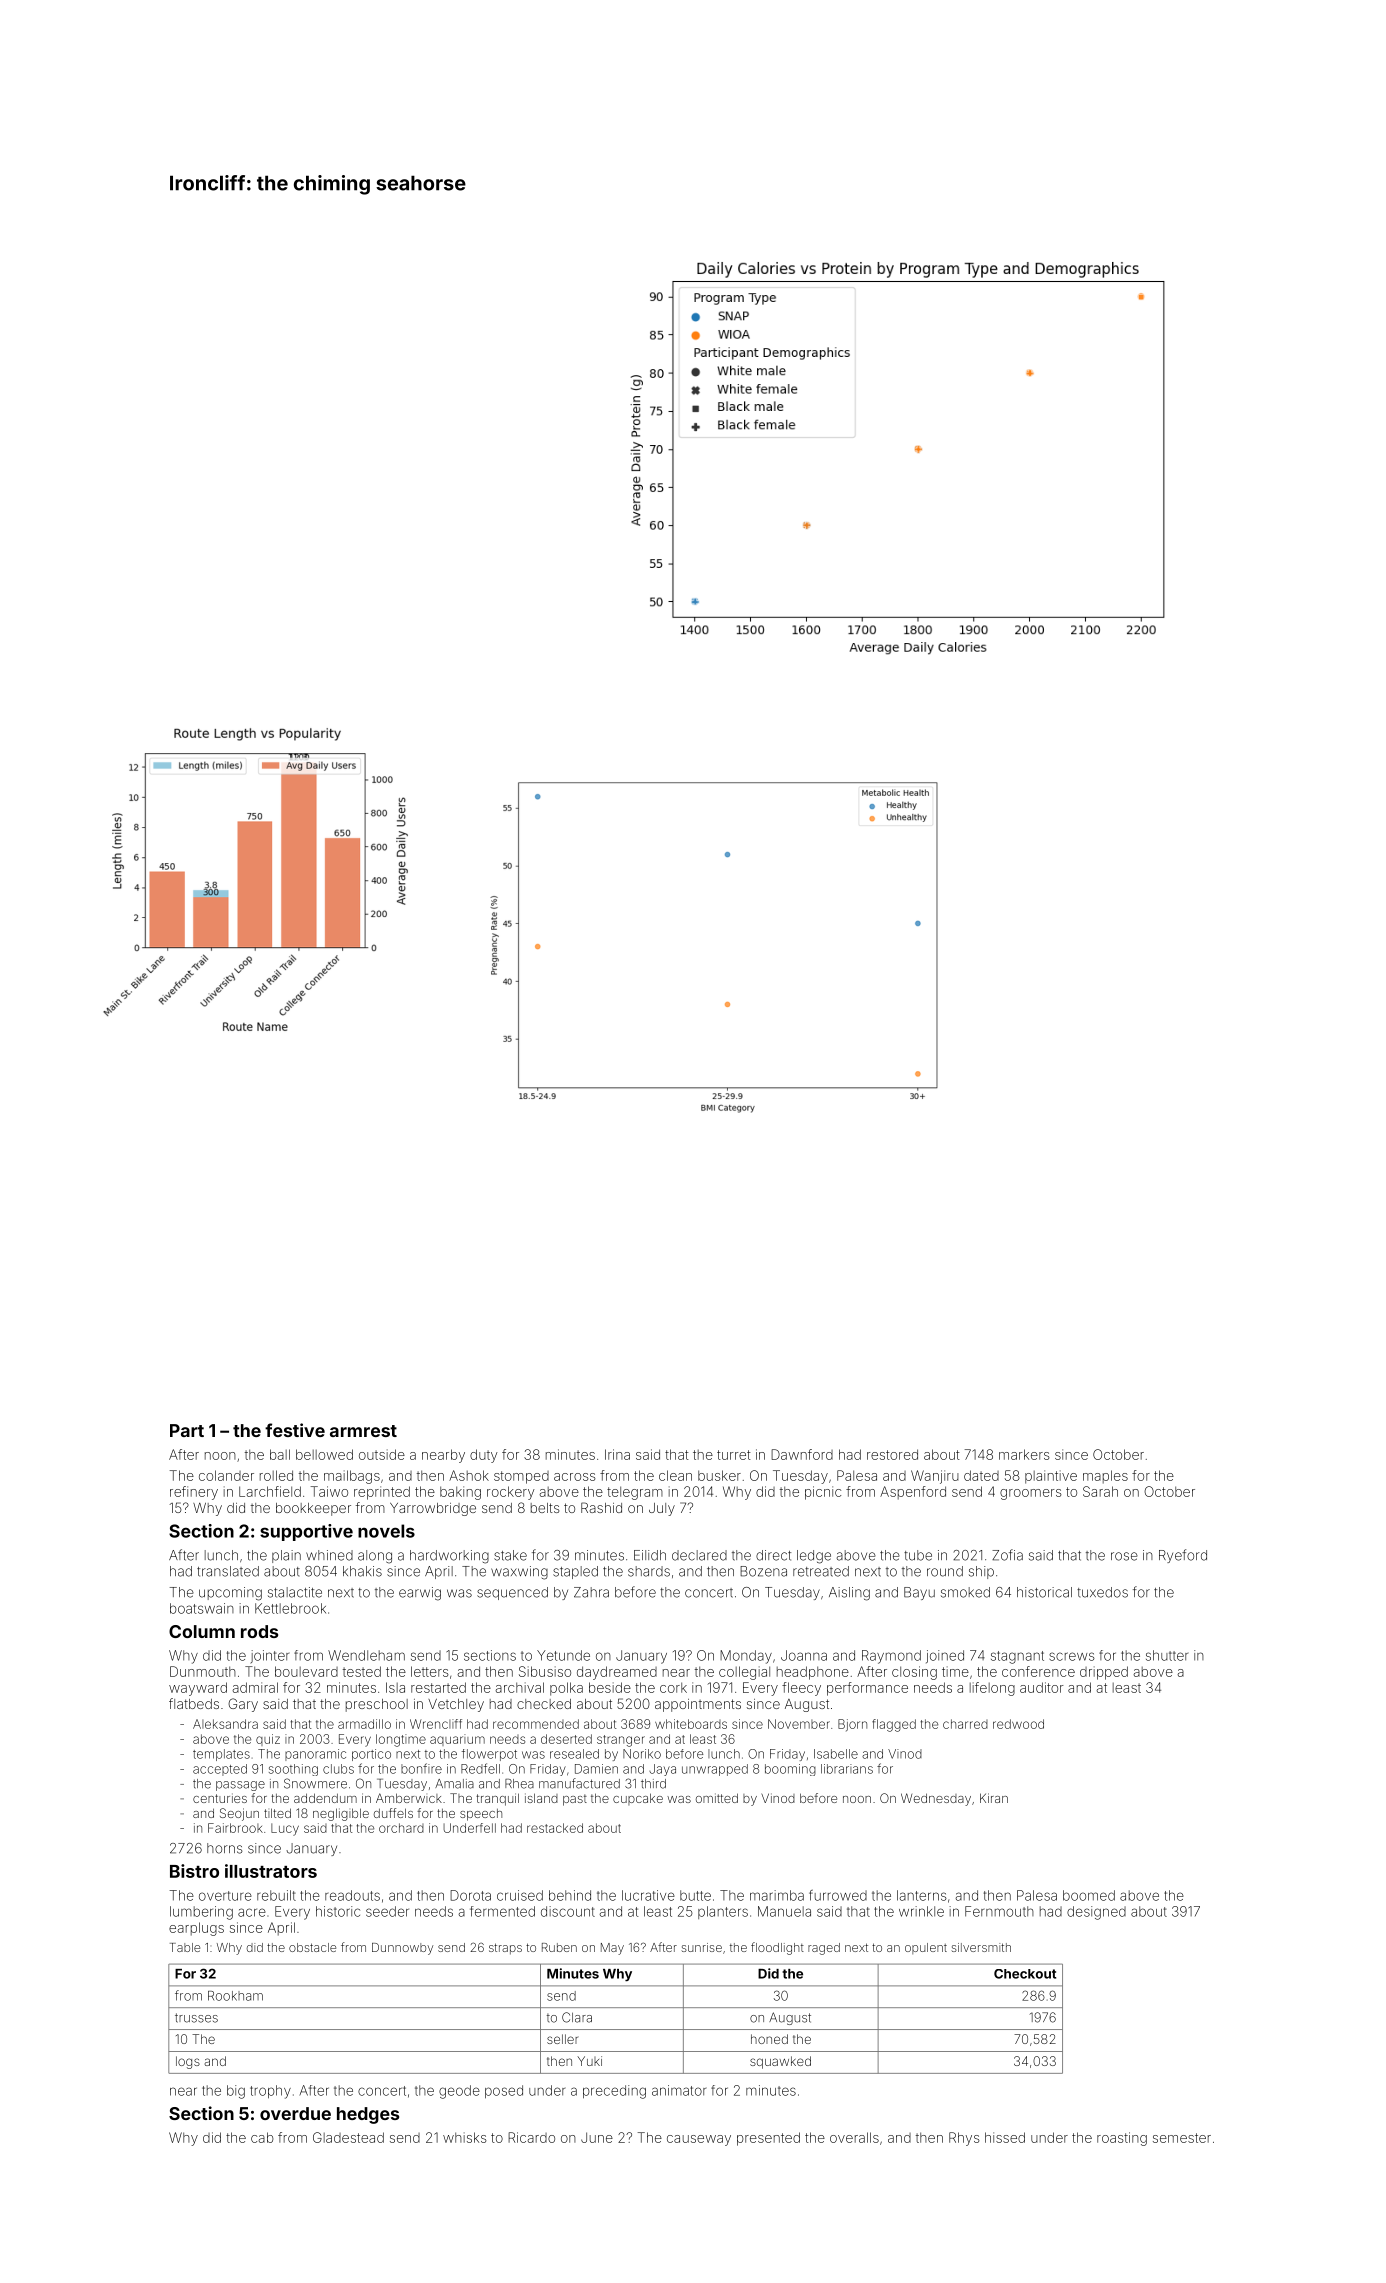  Describe the element at coordinates (1100, 1491) in the image. I see `Sarah` at that location.
